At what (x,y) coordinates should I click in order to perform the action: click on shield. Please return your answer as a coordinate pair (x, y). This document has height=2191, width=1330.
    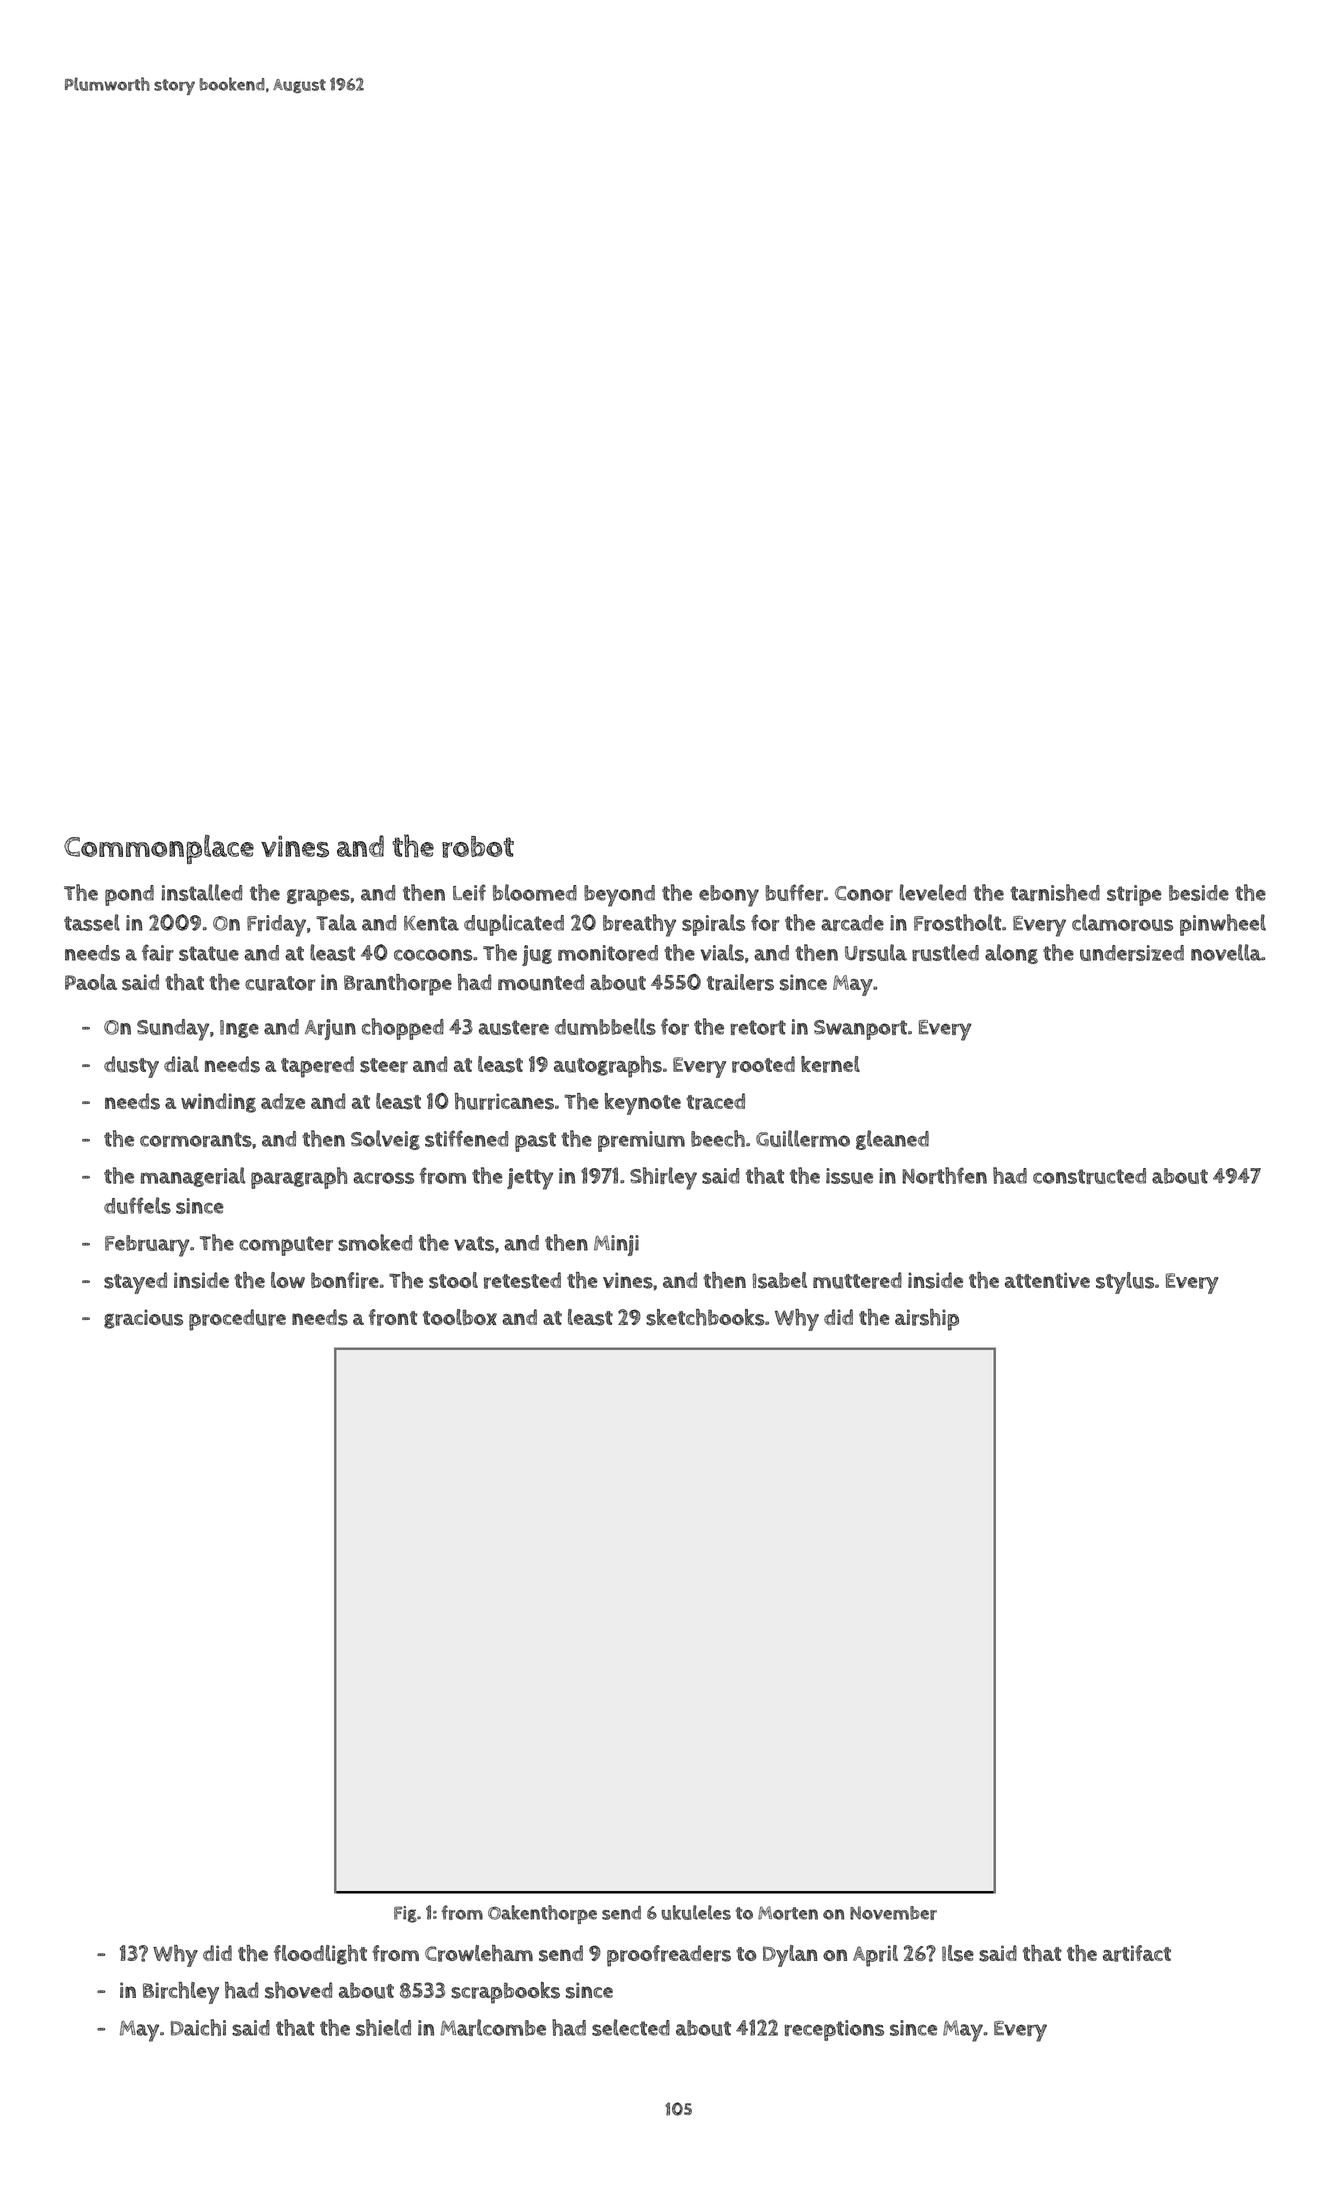
    Looking at the image, I should click on (383, 2027).
